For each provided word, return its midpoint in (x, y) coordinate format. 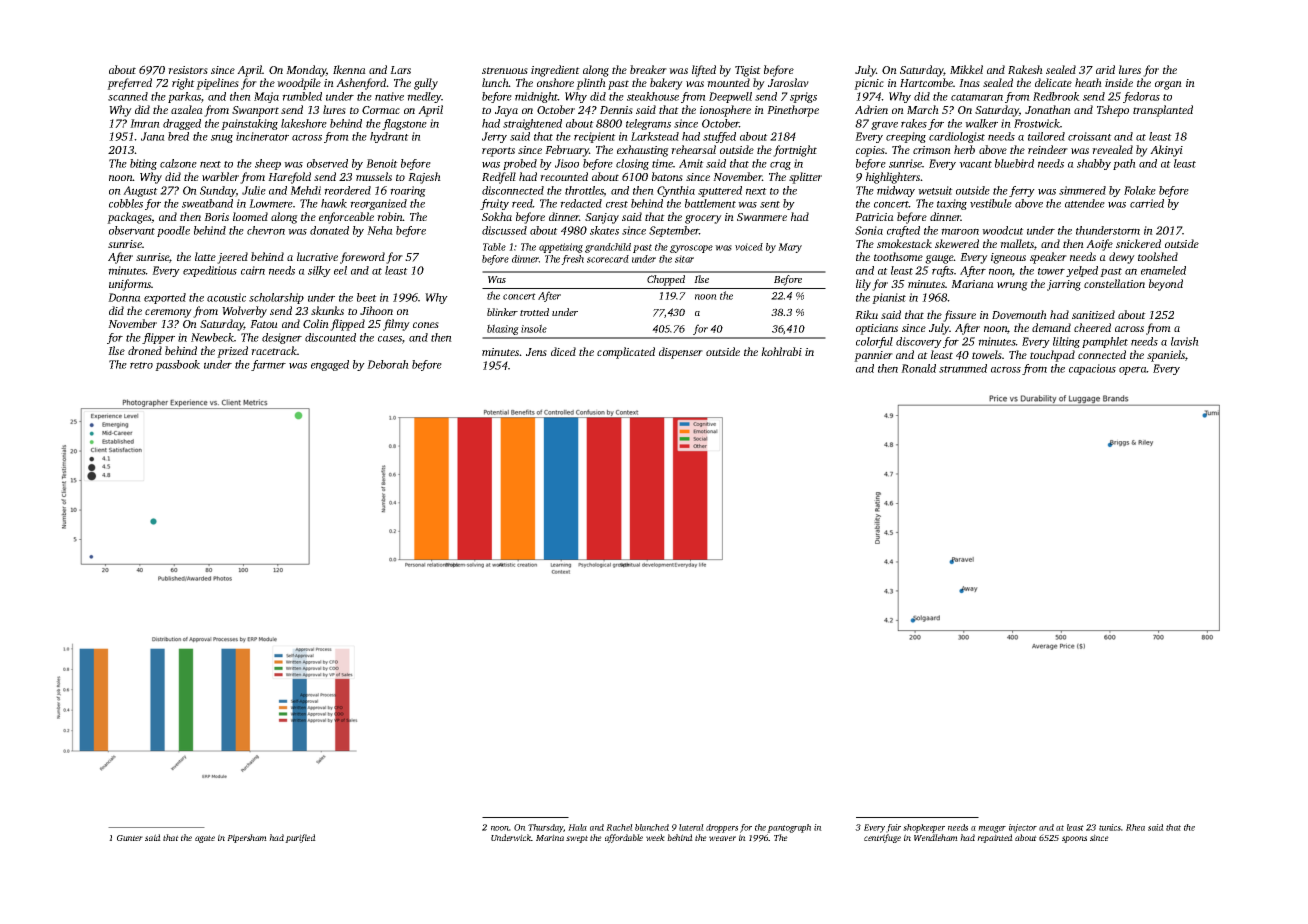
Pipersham (247, 838)
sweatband (207, 203)
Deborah (388, 364)
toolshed (1158, 256)
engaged (330, 365)
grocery (703, 219)
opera (1133, 370)
